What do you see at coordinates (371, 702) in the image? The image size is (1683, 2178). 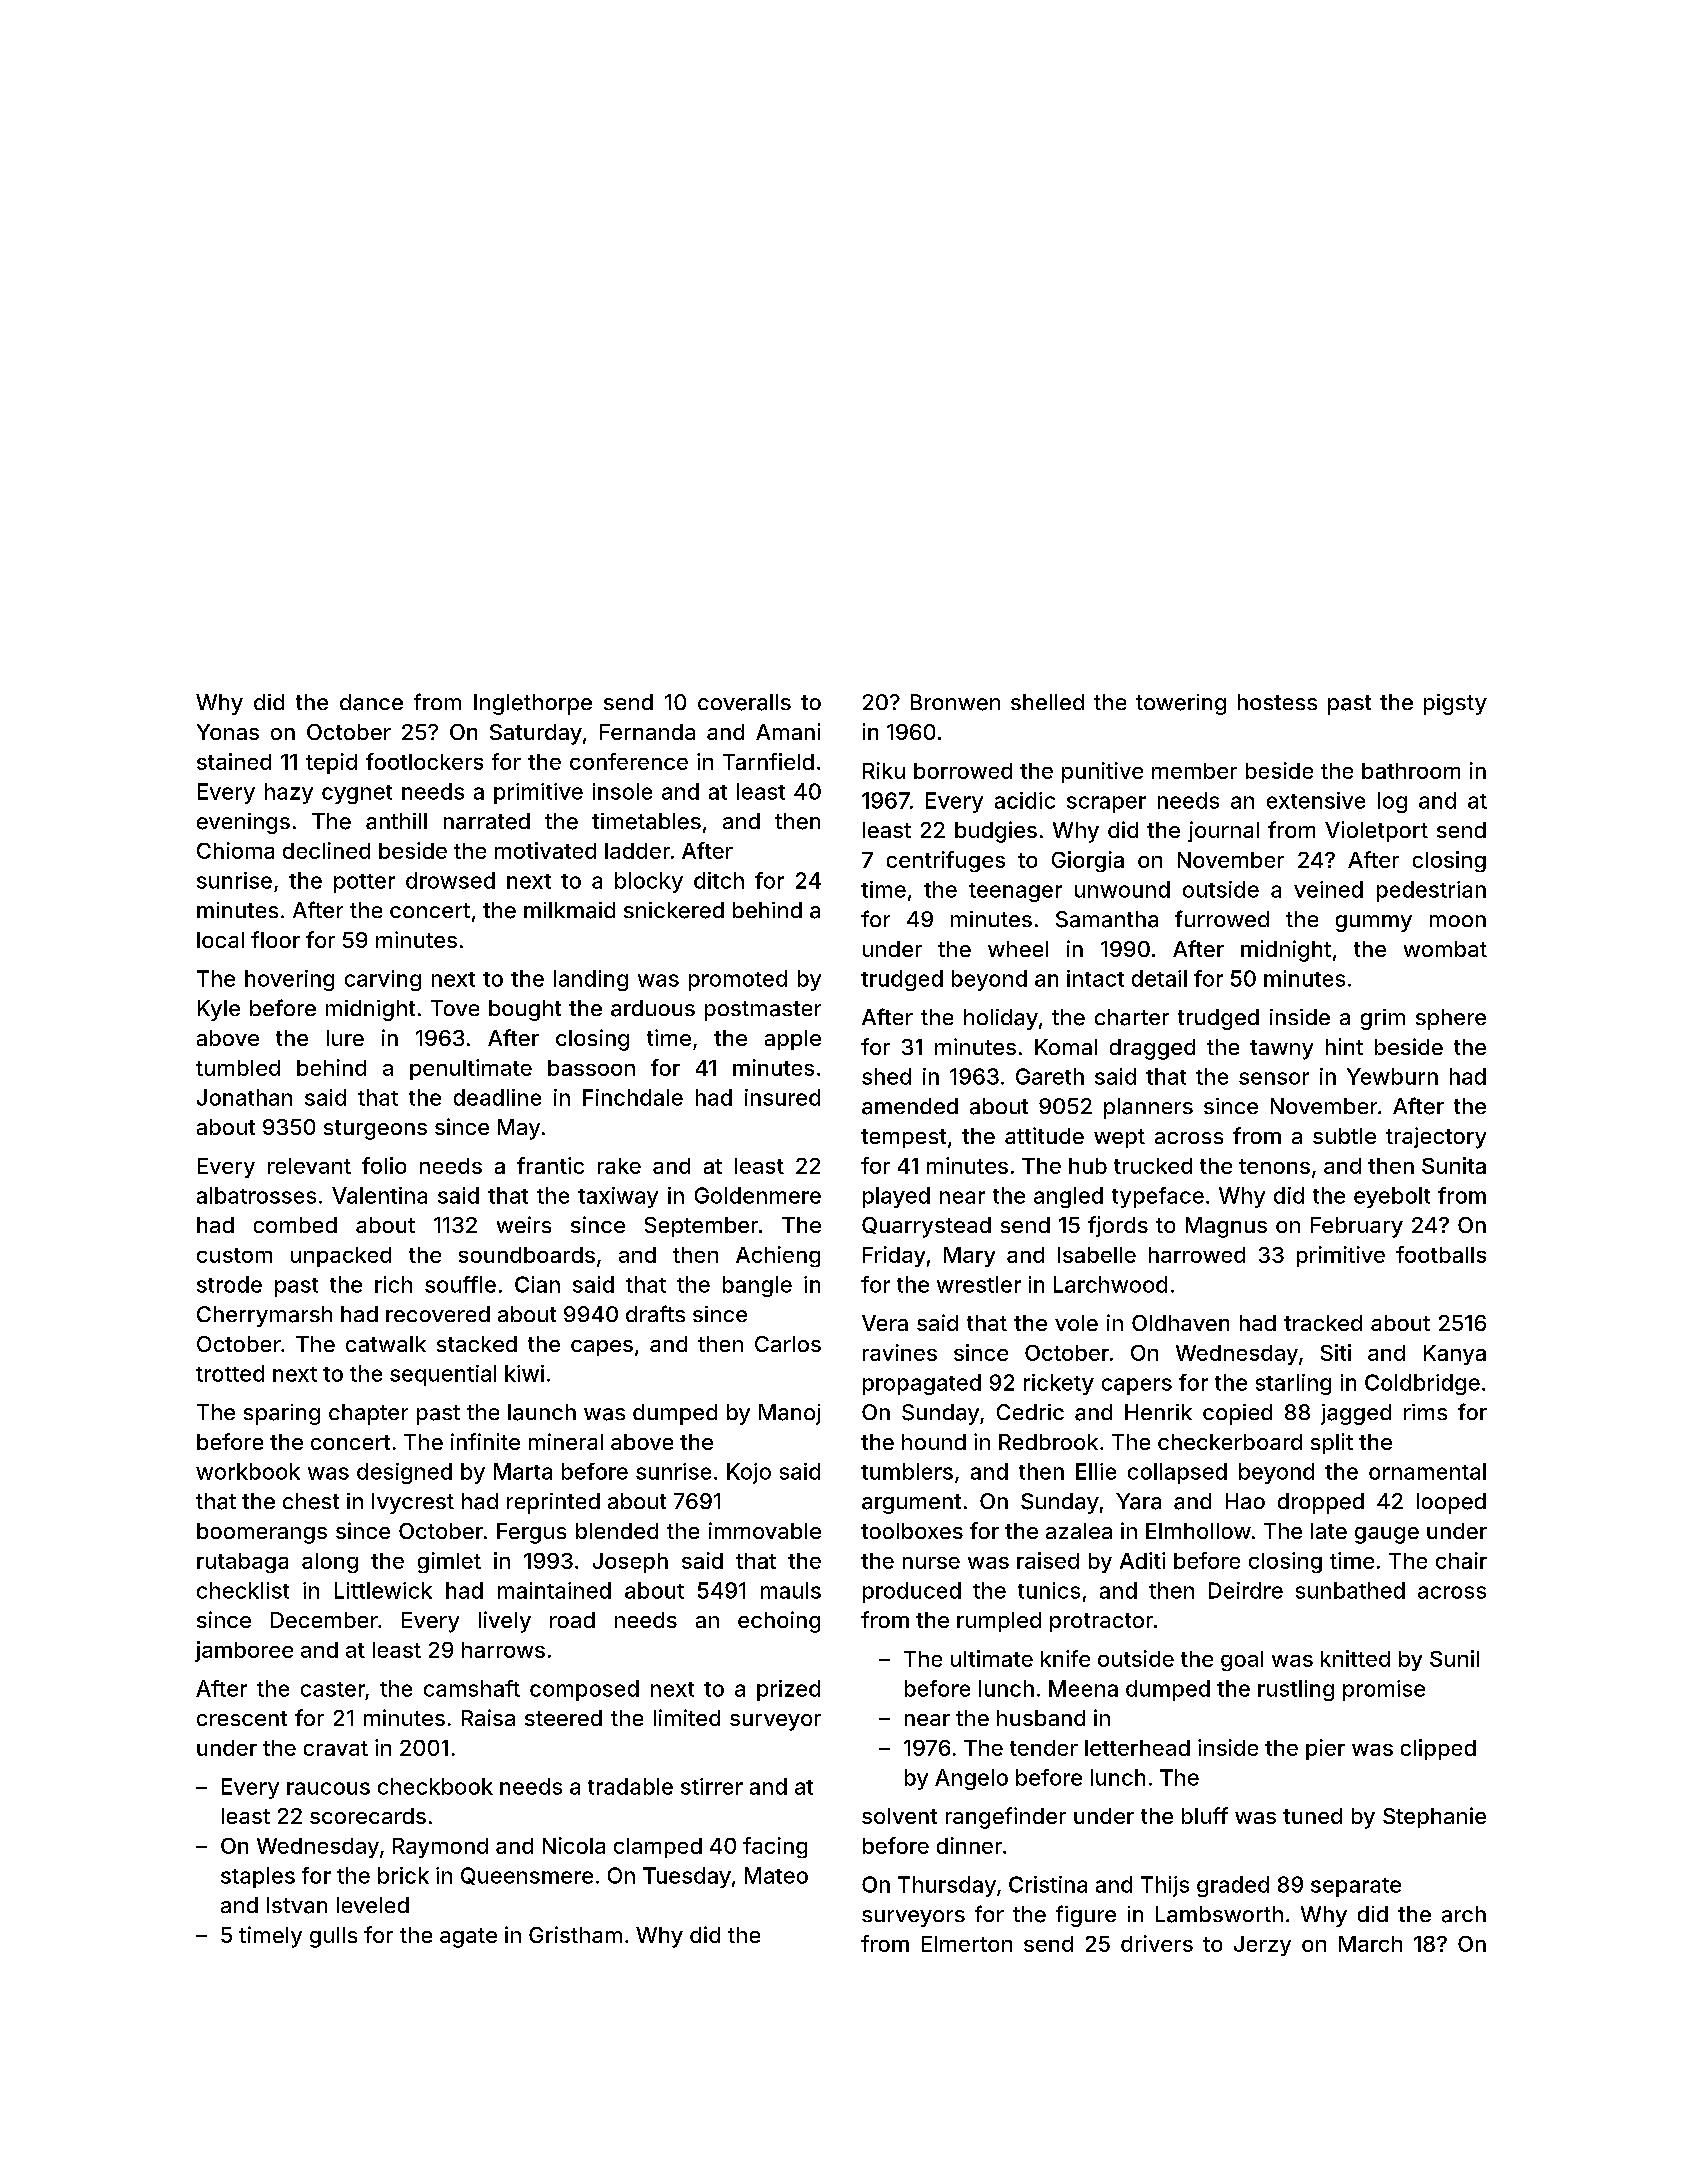 I see `dance` at bounding box center [371, 702].
